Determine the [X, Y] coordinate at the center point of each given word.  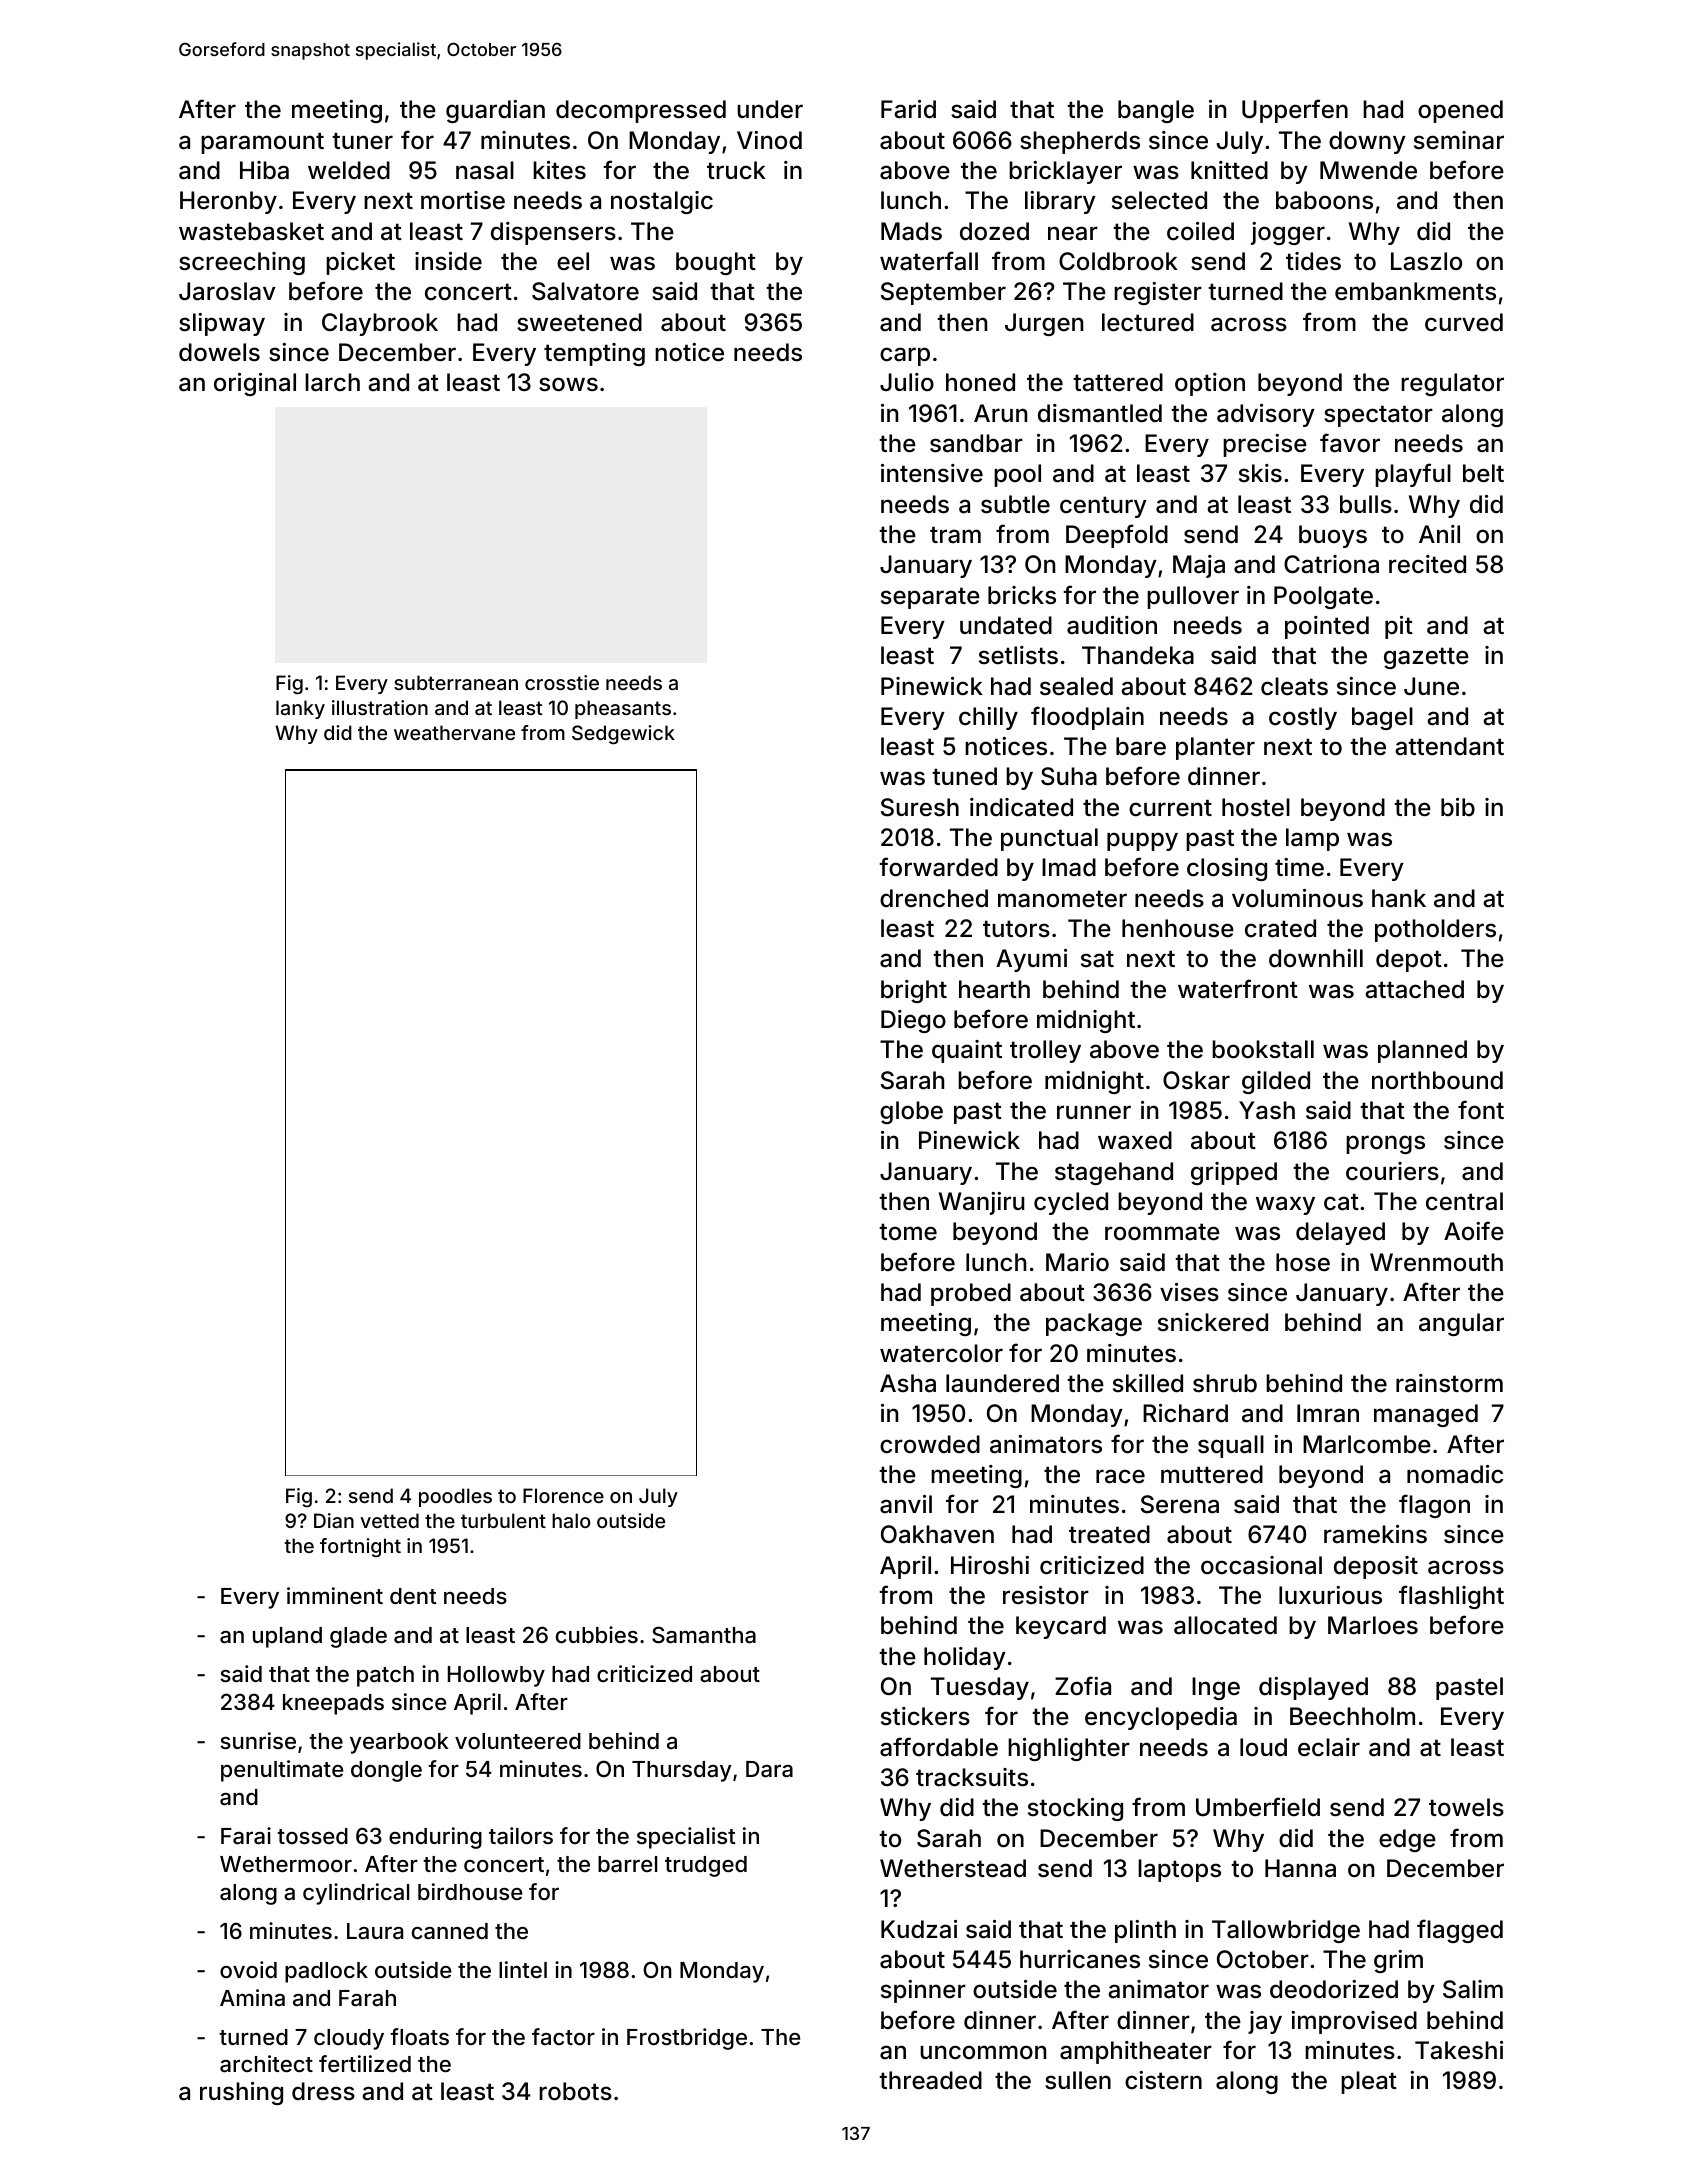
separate [930, 598]
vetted [389, 1520]
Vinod [769, 140]
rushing [241, 2093]
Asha [908, 1383]
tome [908, 1231]
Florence [563, 1495]
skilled [1148, 1383]
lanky [300, 709]
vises [1189, 1292]
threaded [930, 2080]
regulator [1452, 384]
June [1431, 686]
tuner [362, 140]
